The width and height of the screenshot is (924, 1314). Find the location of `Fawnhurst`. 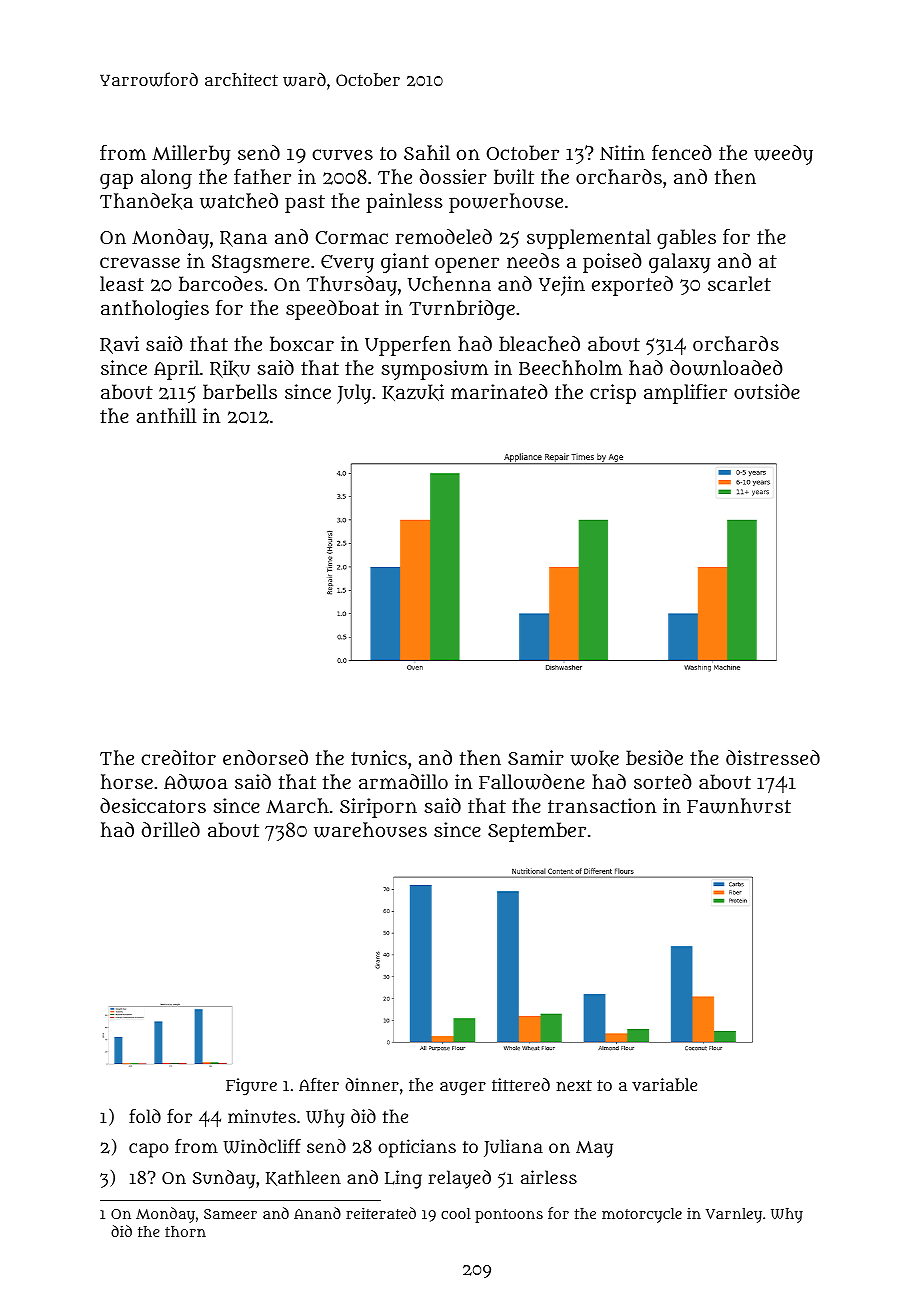

Fawnhurst is located at coordinates (739, 806).
